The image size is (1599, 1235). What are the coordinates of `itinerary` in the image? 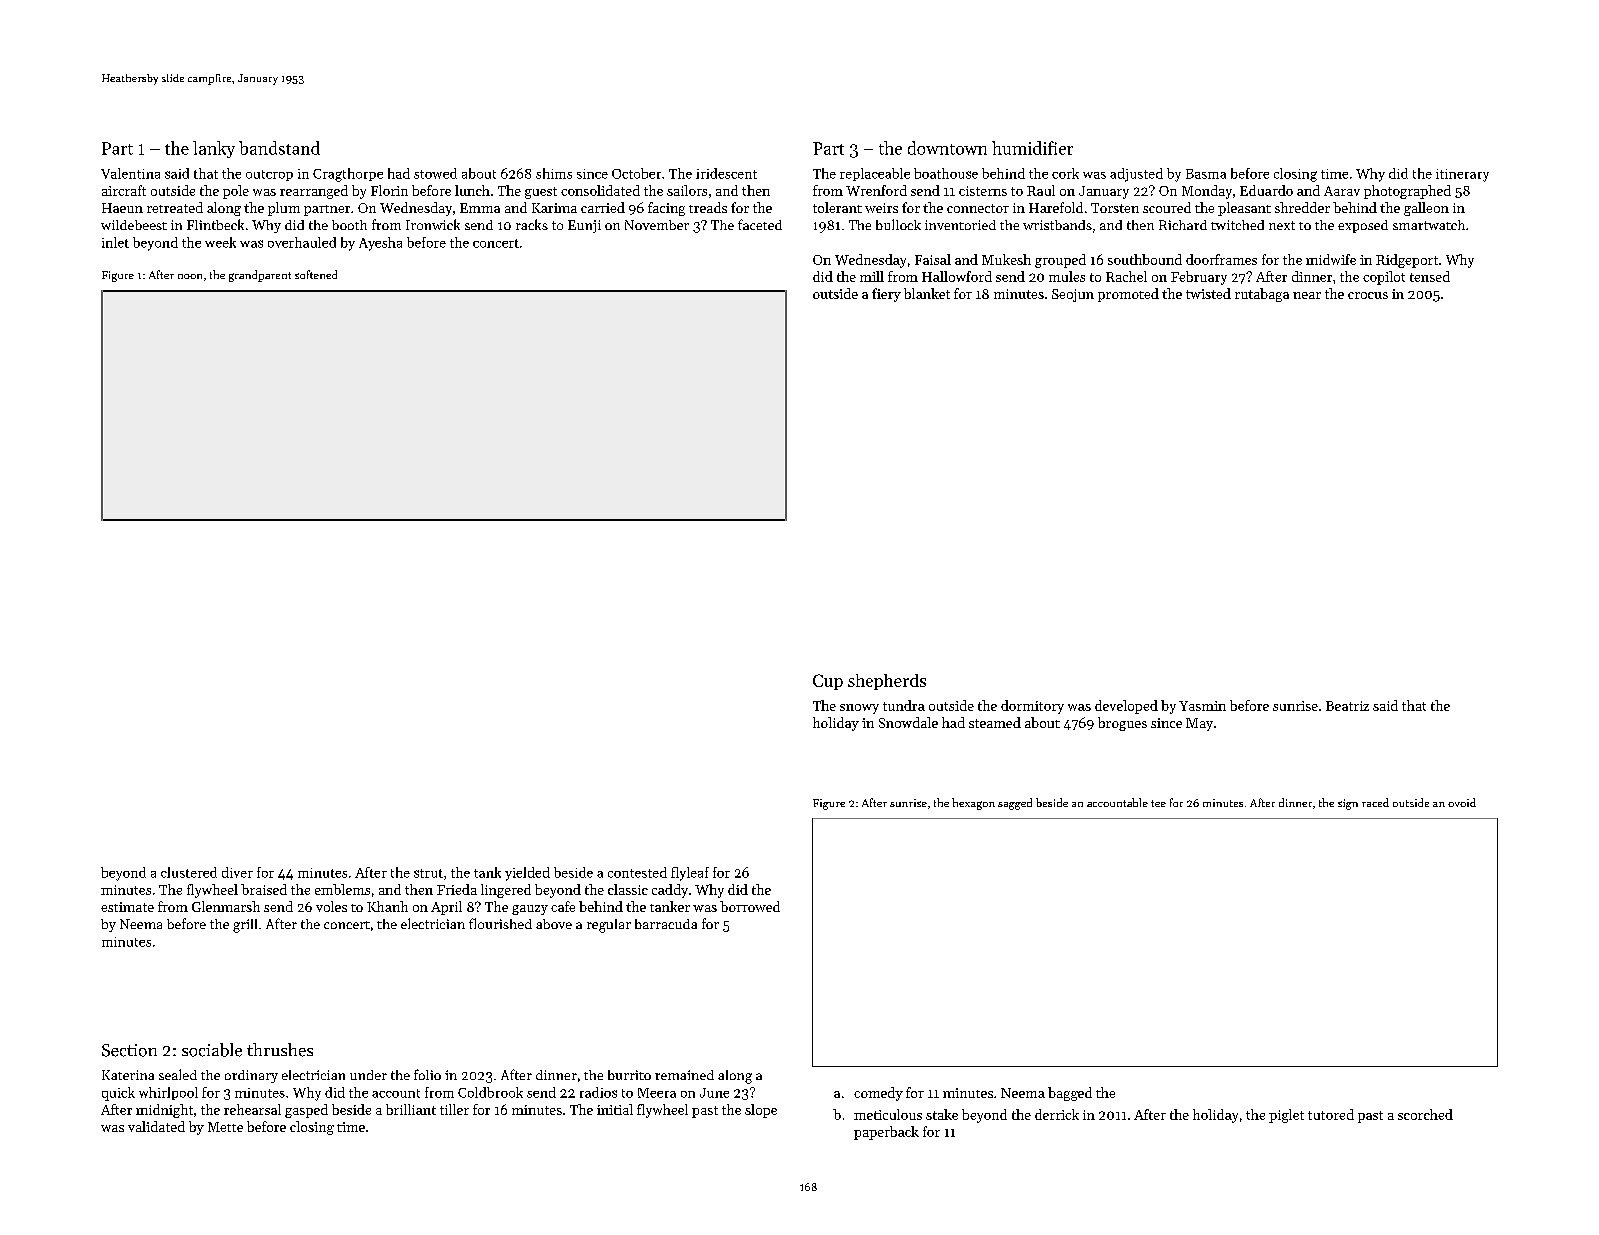 It's located at (1462, 175).
